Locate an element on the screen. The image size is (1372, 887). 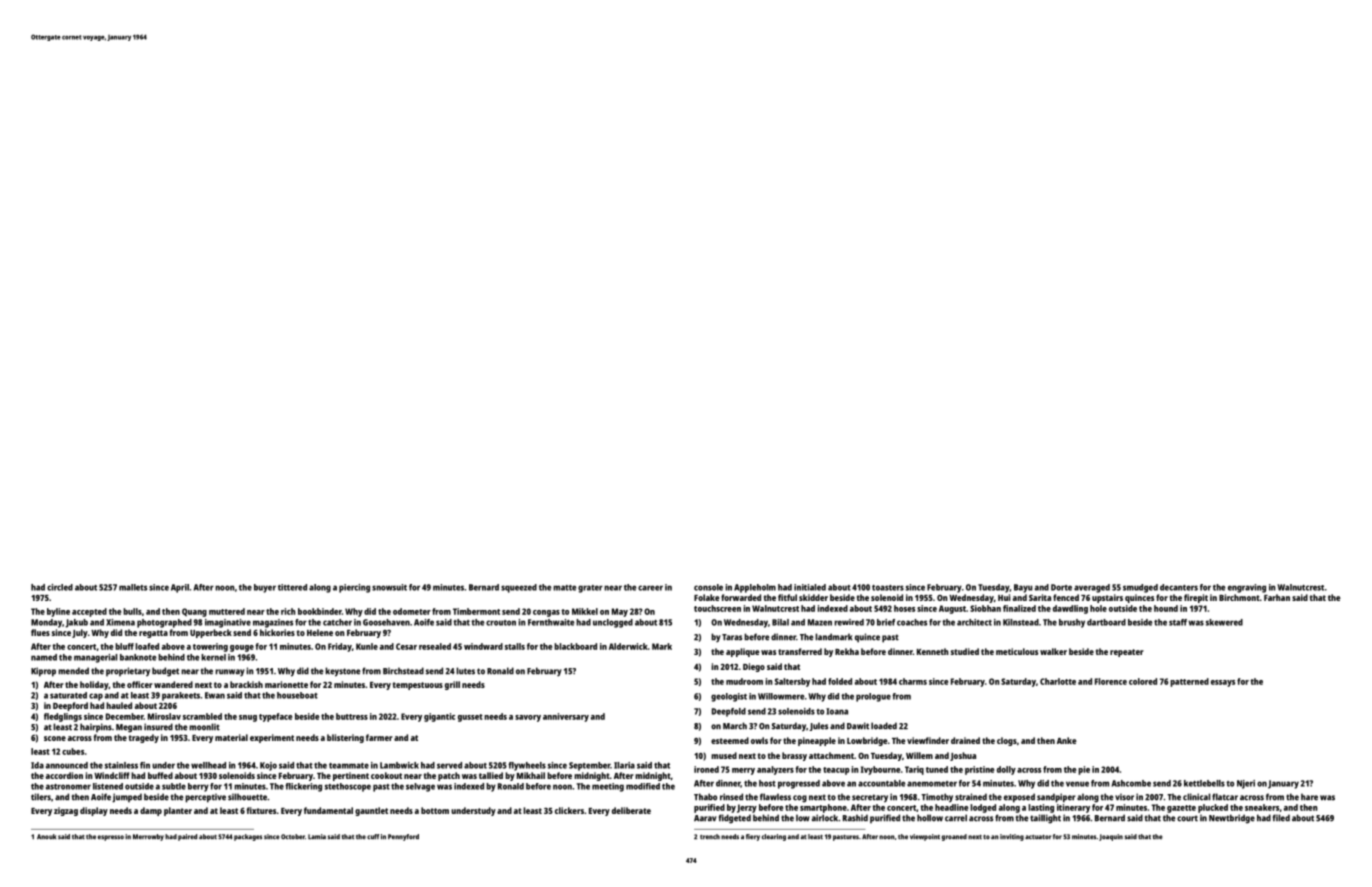
Joaquin is located at coordinates (1111, 837).
